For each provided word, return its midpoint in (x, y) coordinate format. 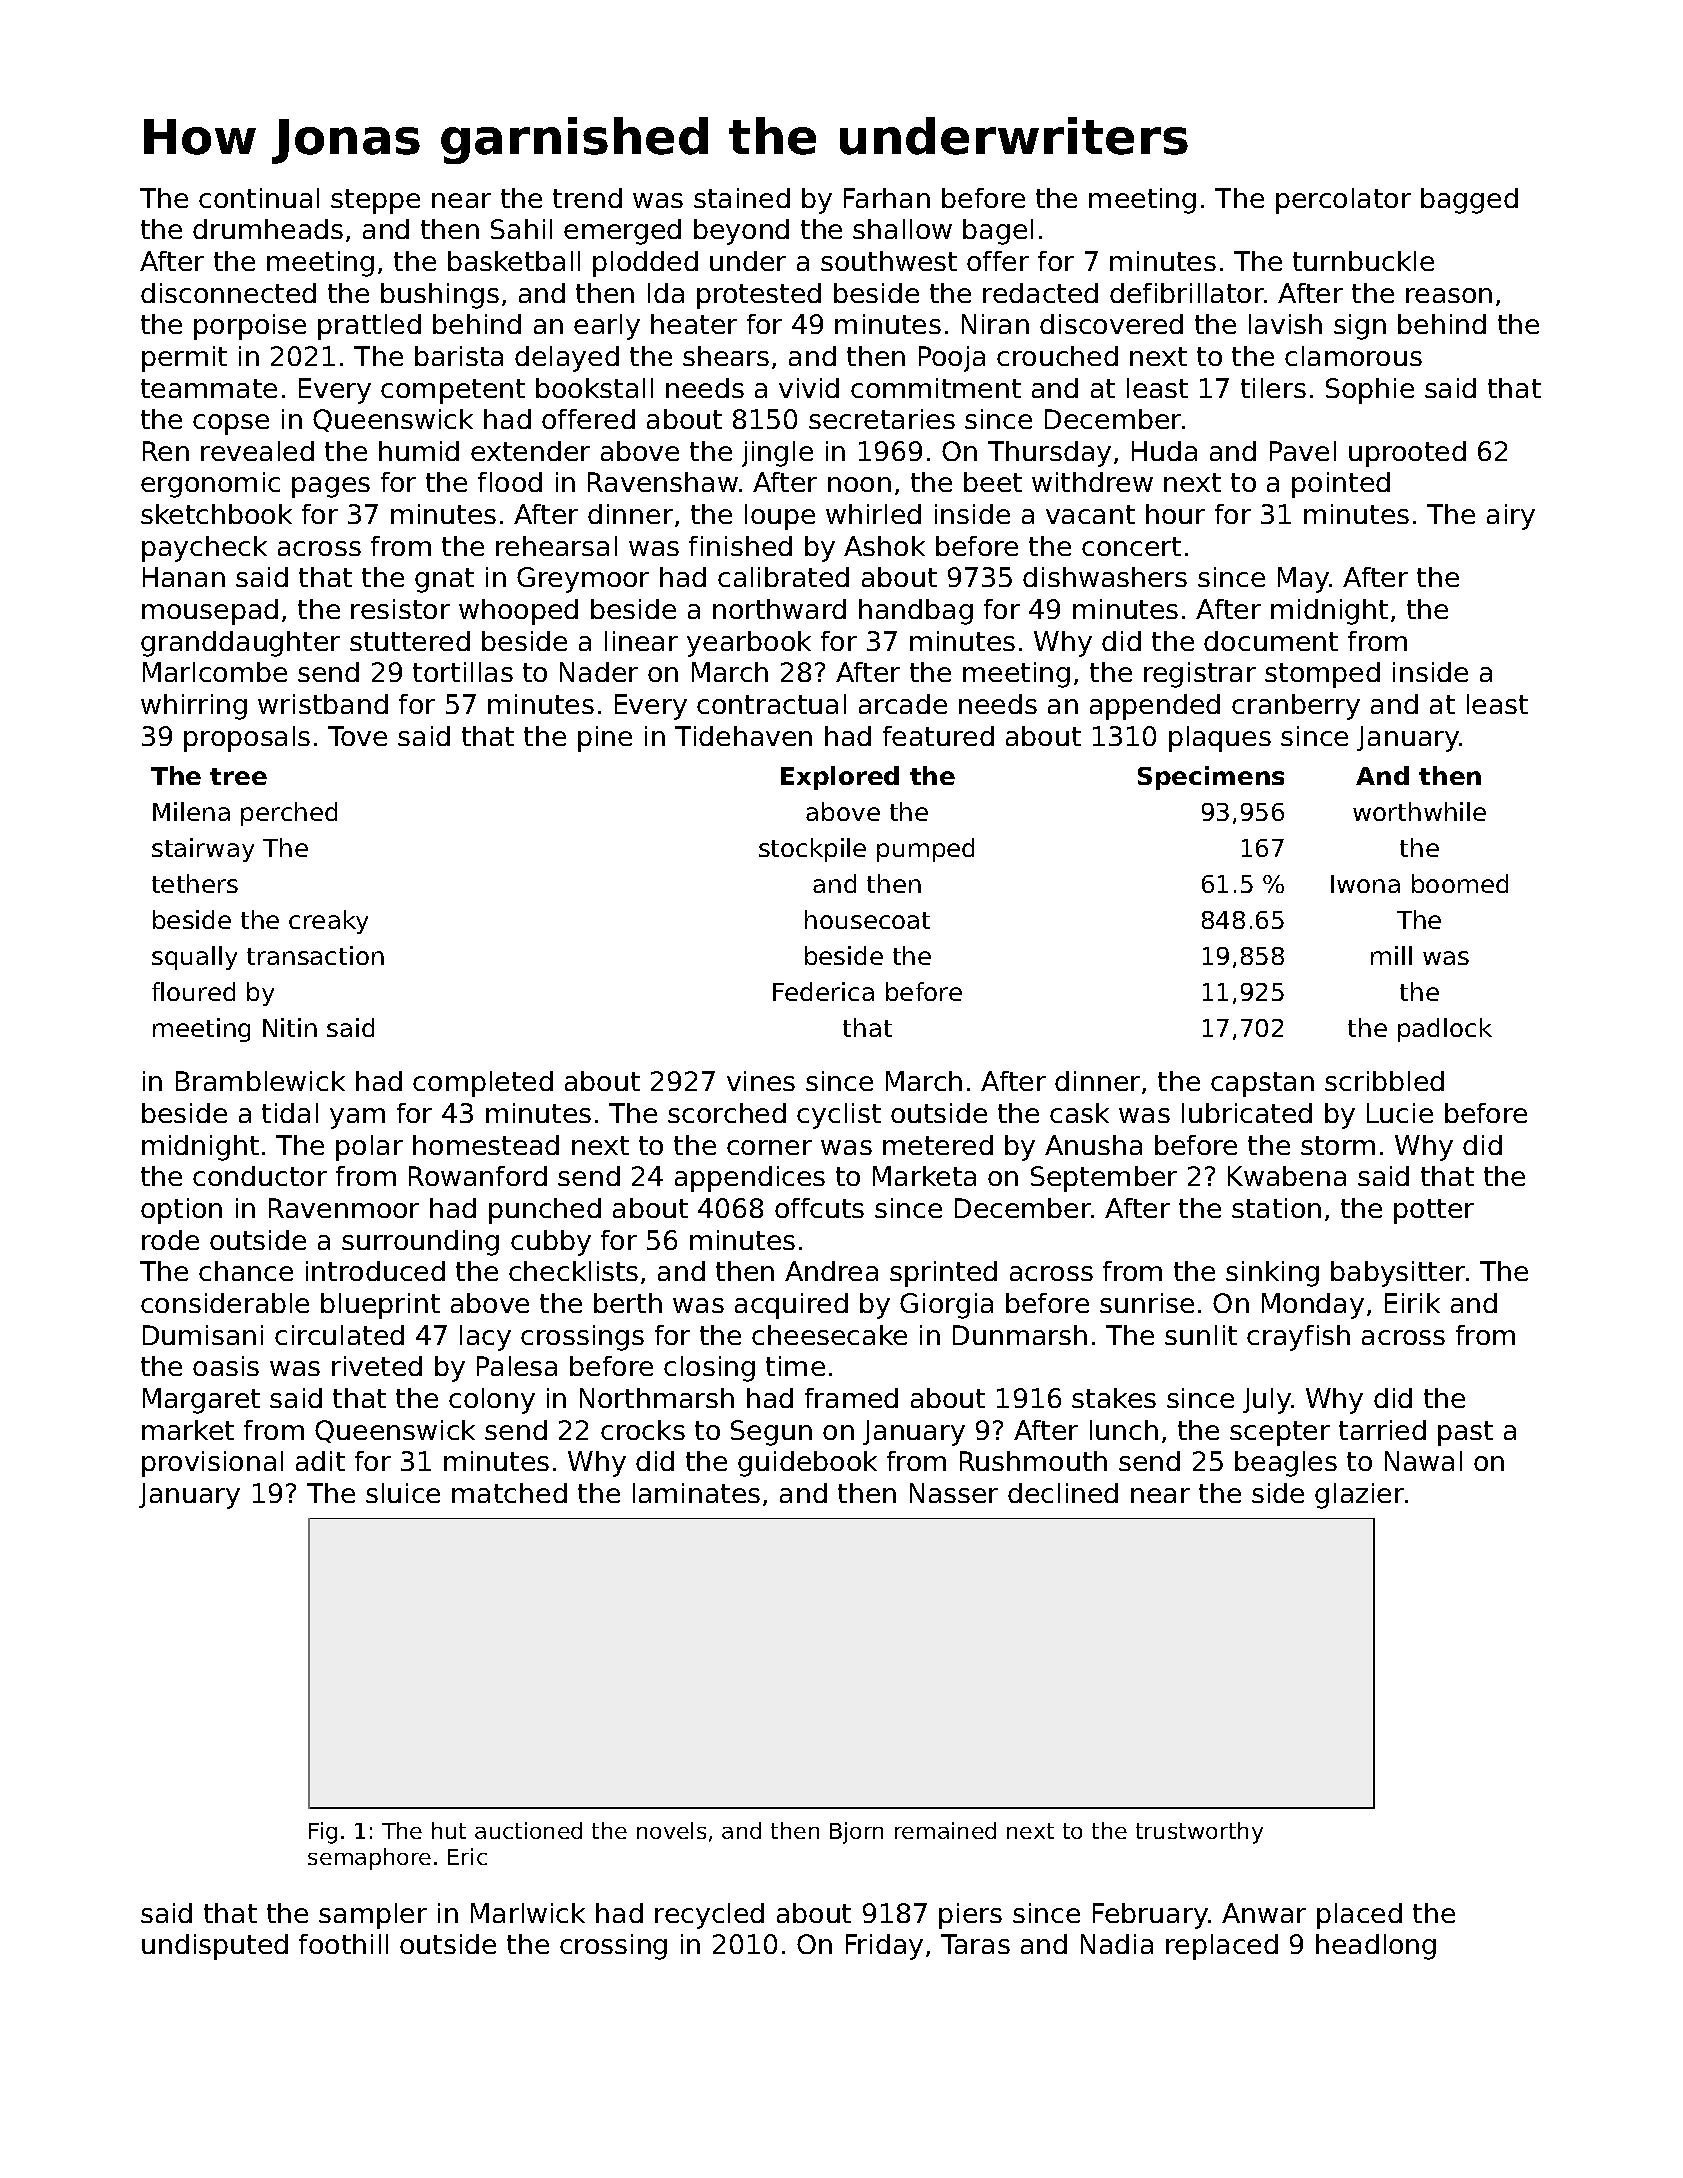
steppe (375, 201)
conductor (260, 1176)
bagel (998, 232)
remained (945, 1830)
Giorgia (946, 1306)
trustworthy (1199, 1833)
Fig (323, 1833)
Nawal (1423, 1461)
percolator (1343, 201)
